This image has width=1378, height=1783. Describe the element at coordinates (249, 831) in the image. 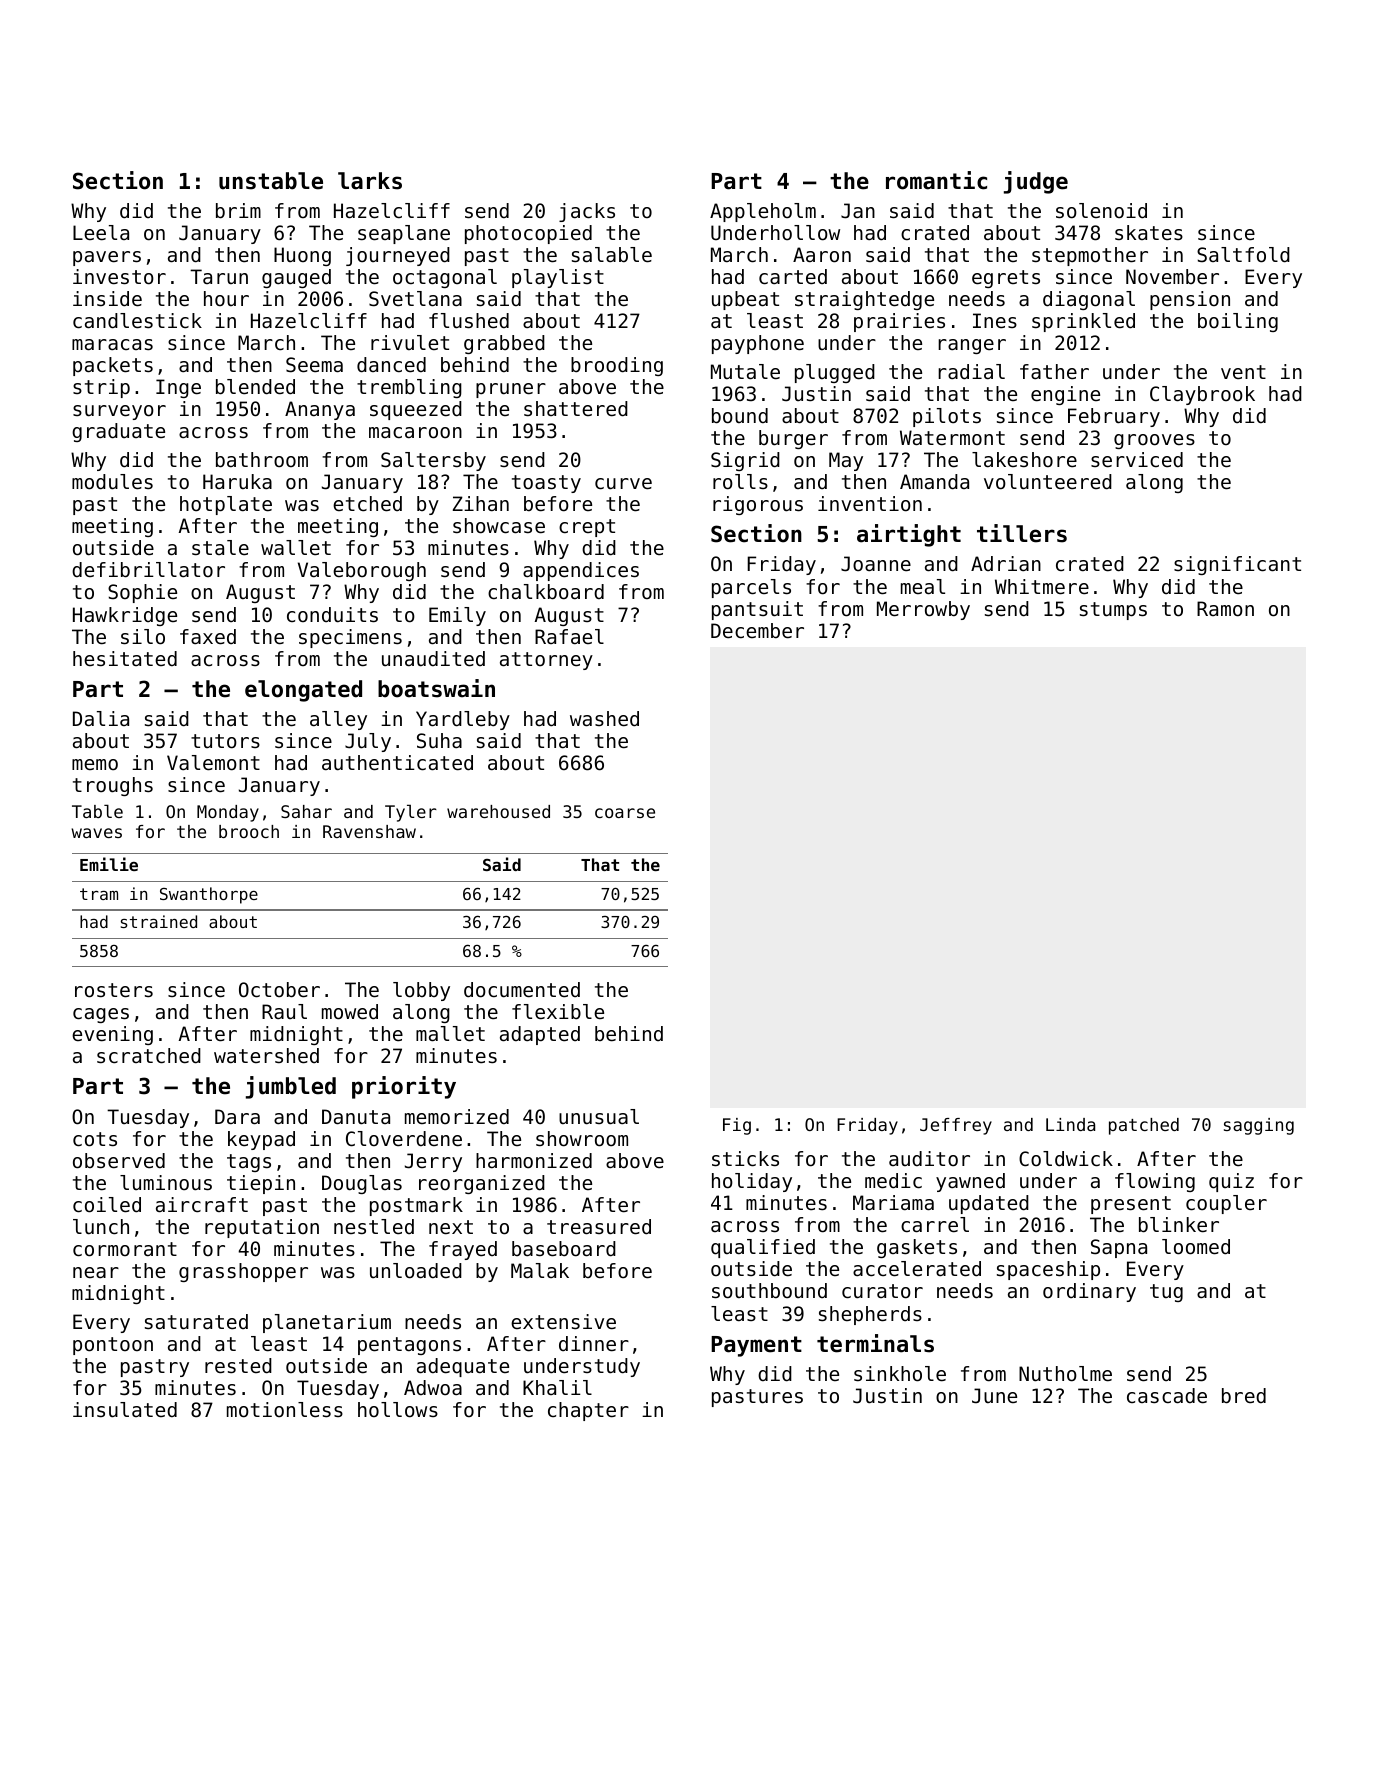

I see `brooch` at that location.
